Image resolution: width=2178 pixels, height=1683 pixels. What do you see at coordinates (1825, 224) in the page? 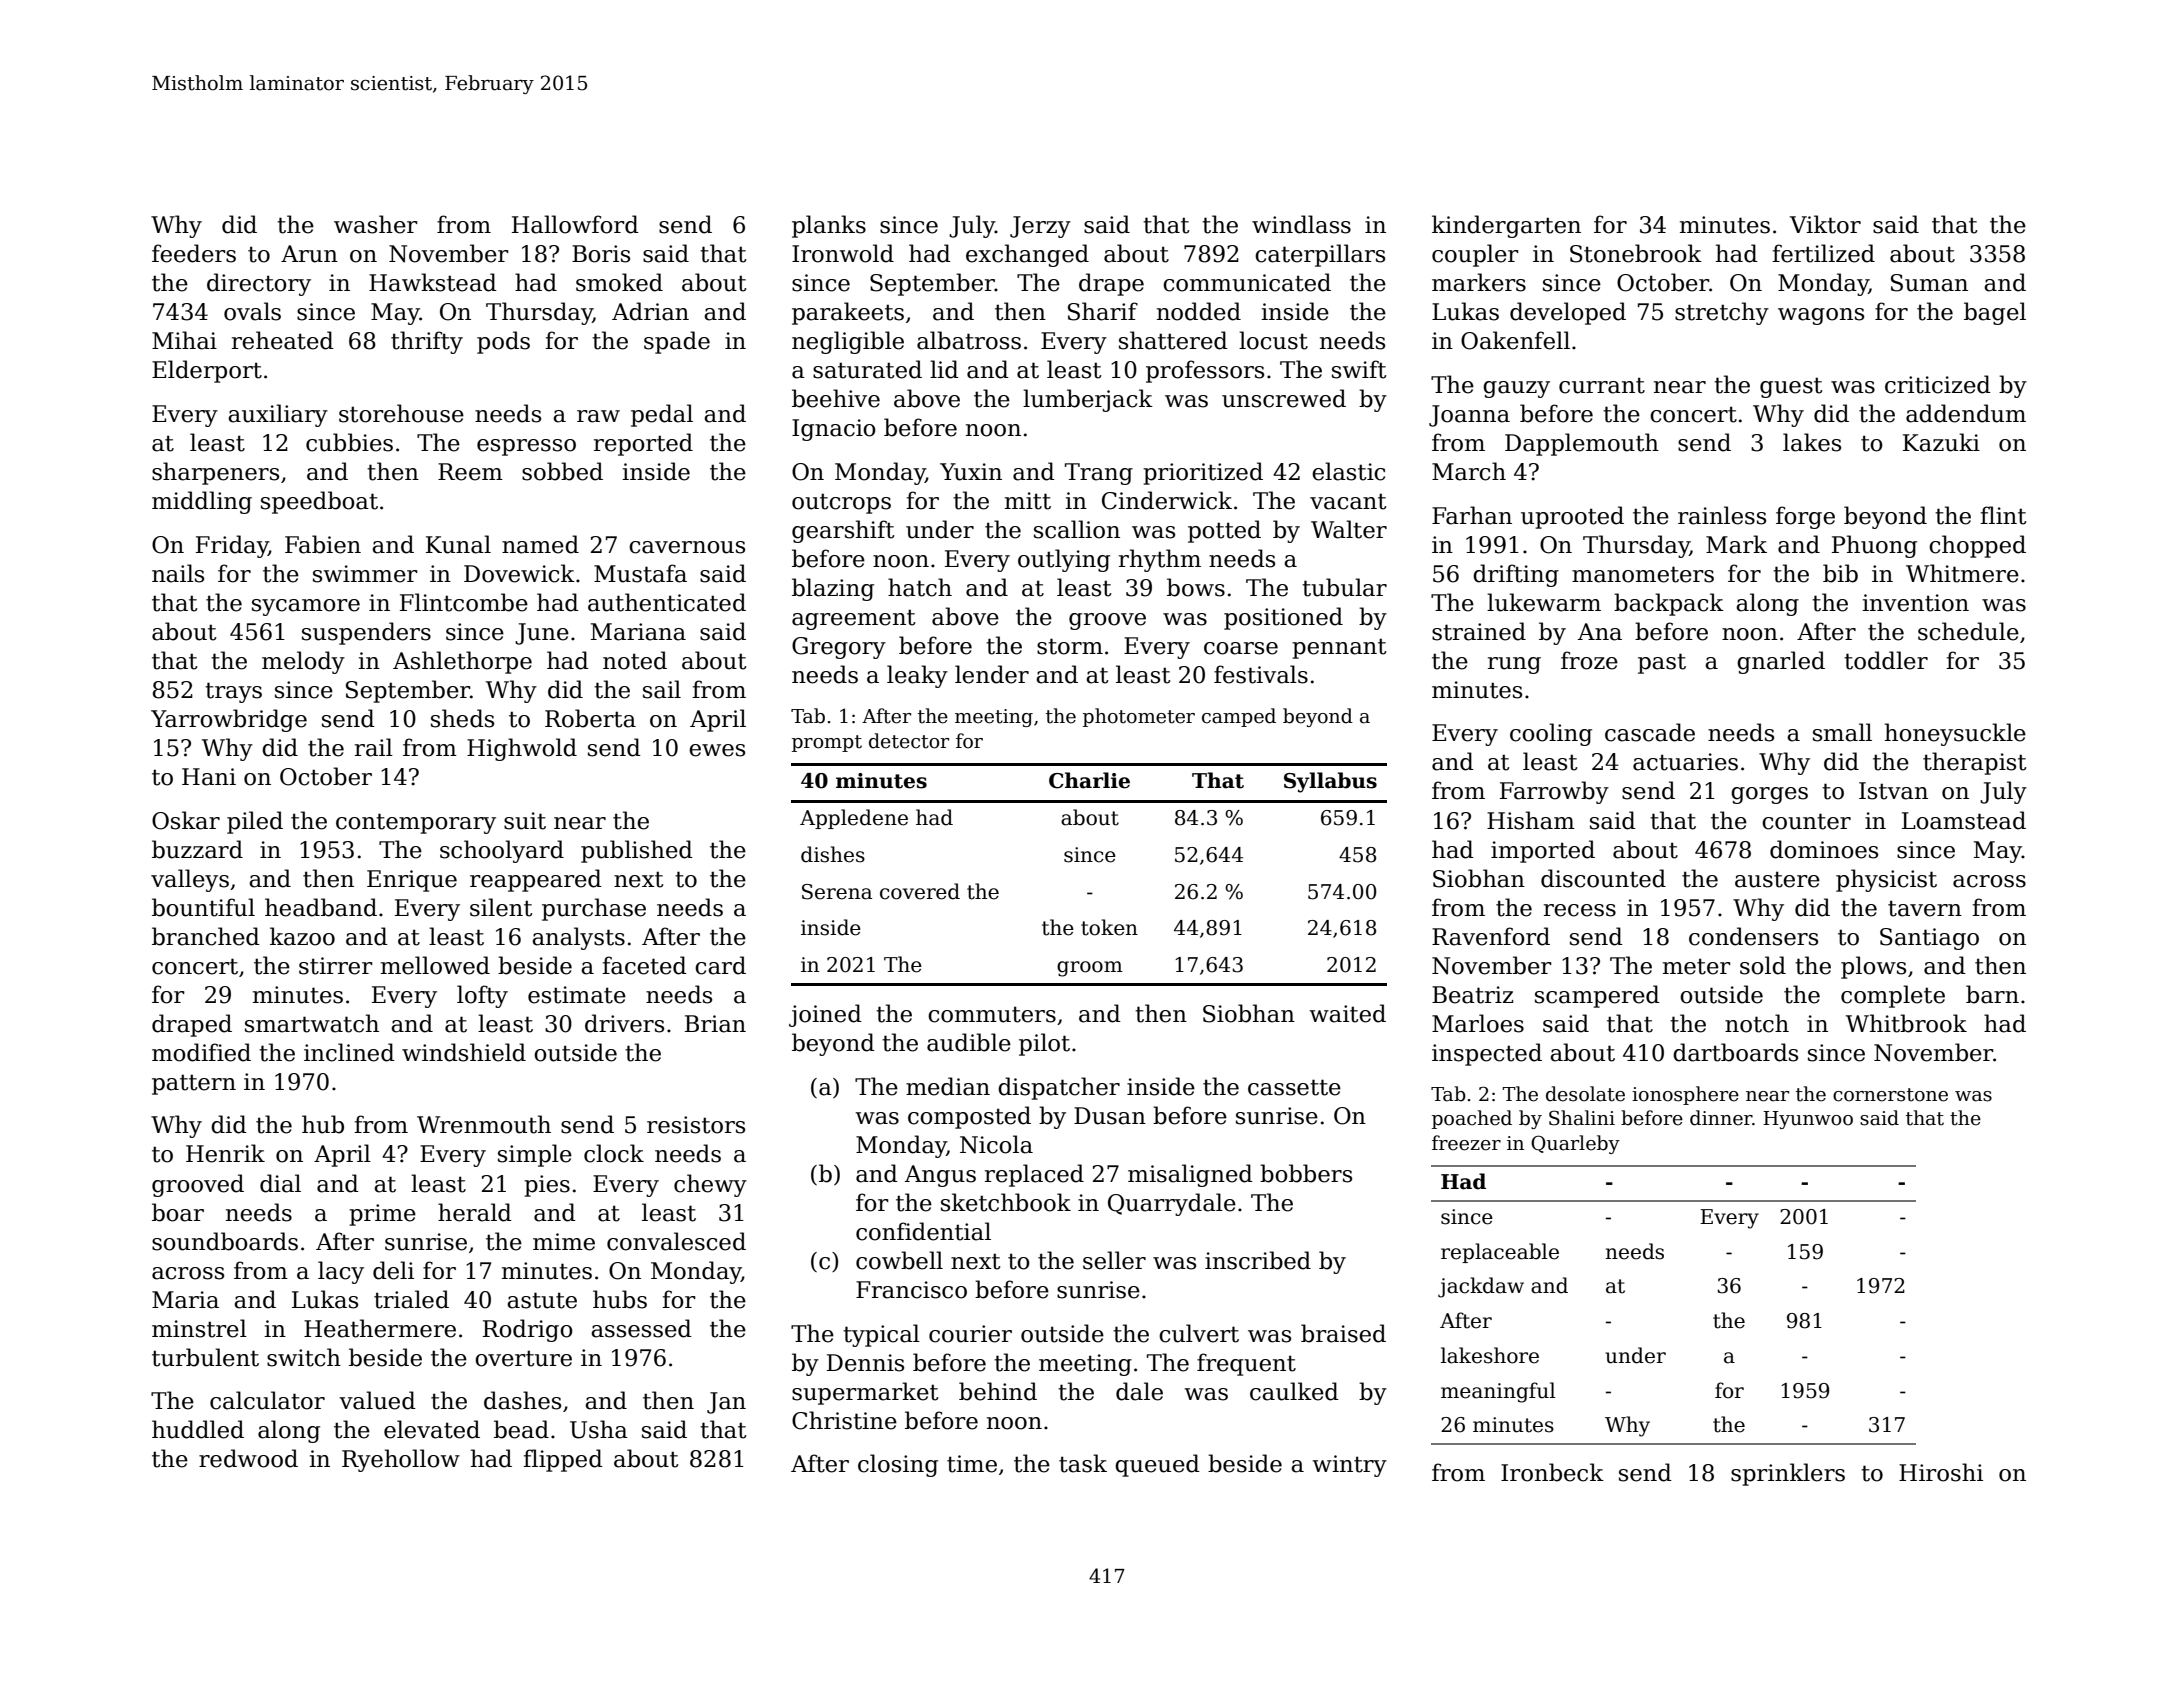
I see `Viktor` at bounding box center [1825, 224].
